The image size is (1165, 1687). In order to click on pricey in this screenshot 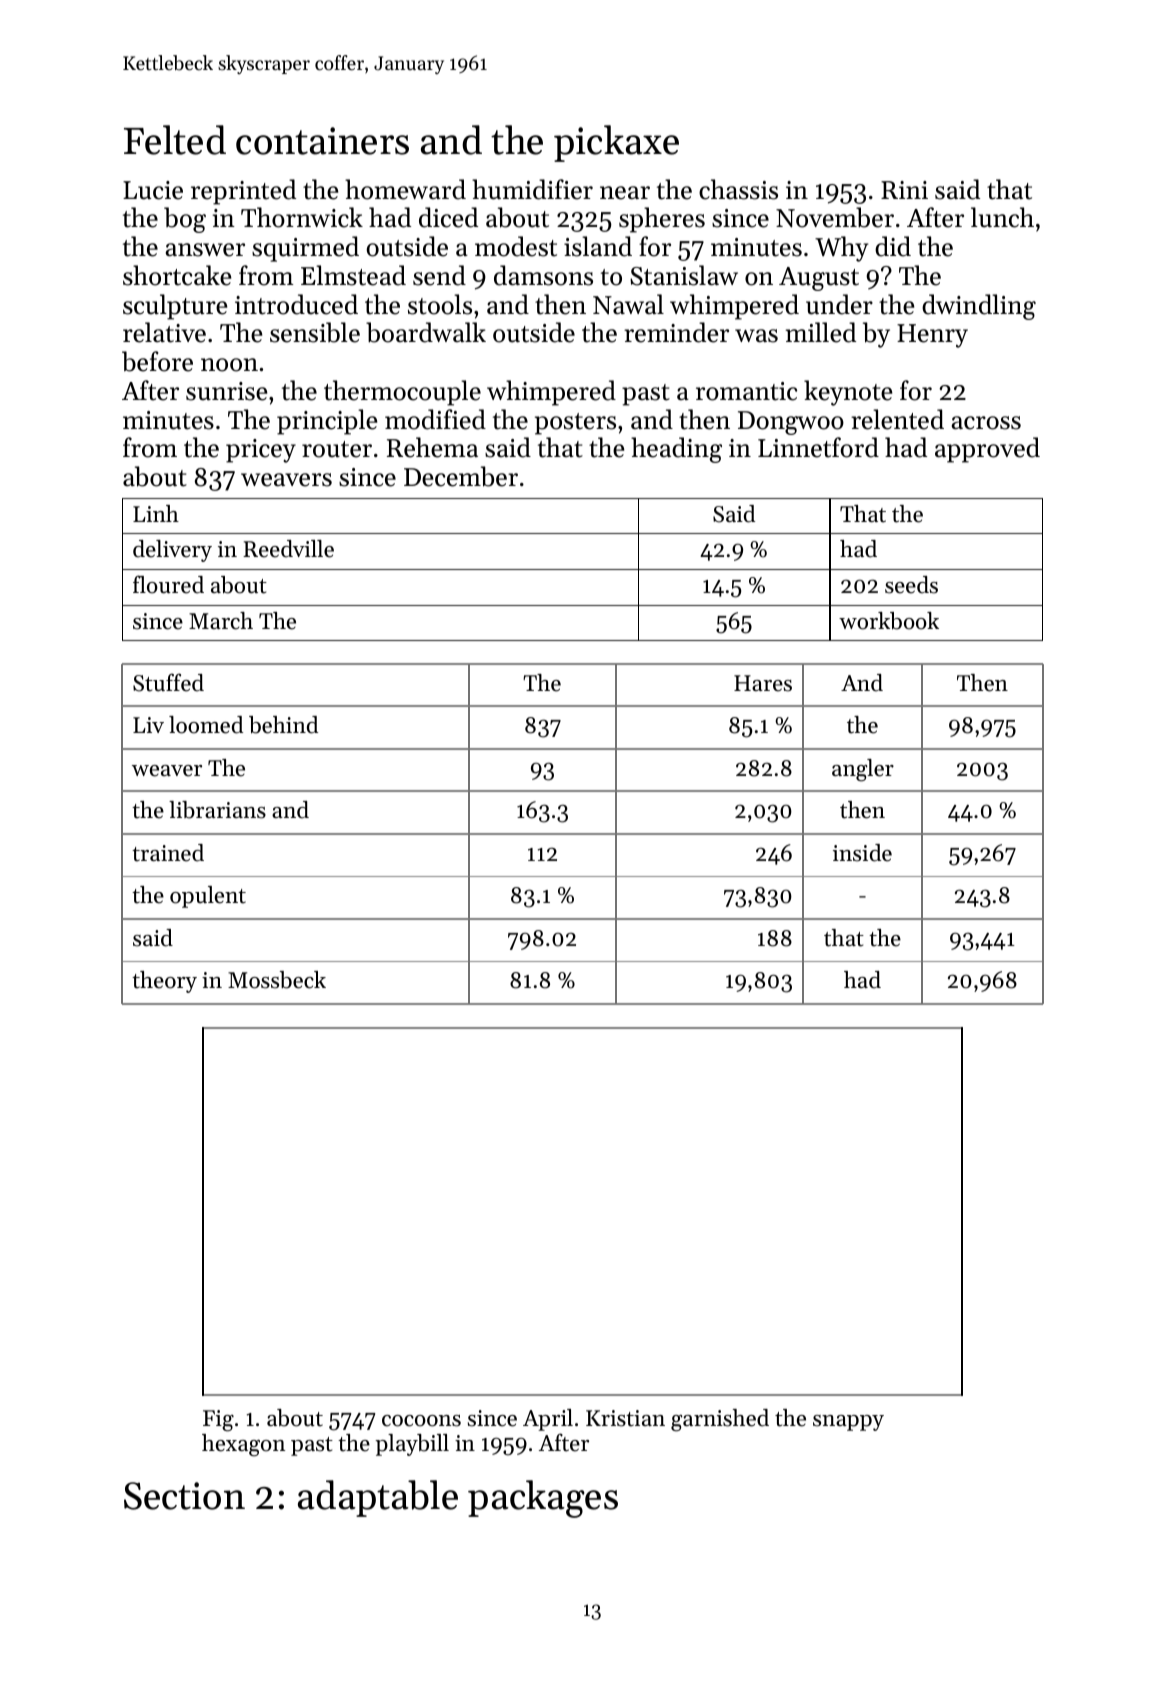, I will do `click(261, 451)`.
